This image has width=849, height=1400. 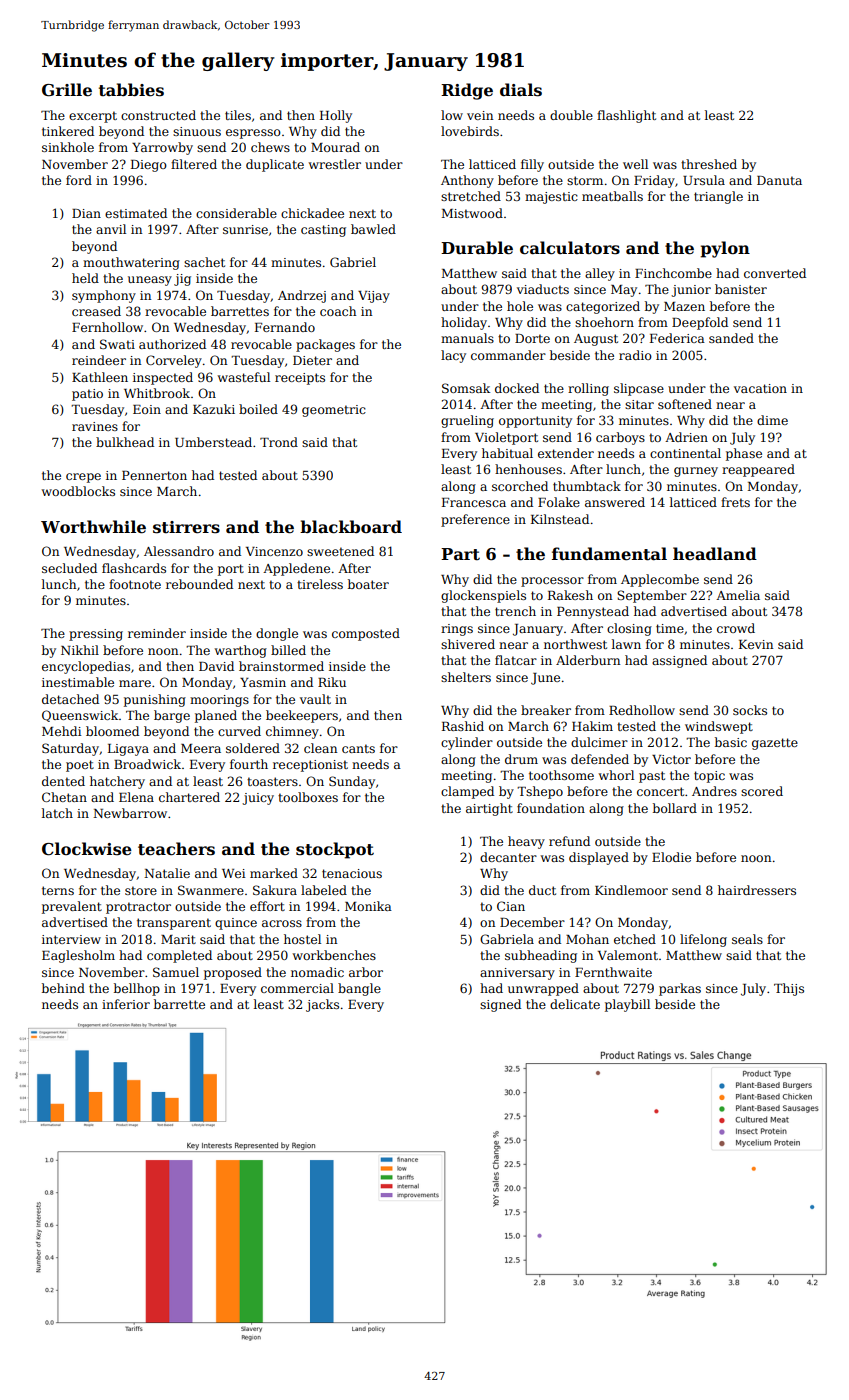 What do you see at coordinates (126, 1004) in the image?
I see `inferior` at bounding box center [126, 1004].
